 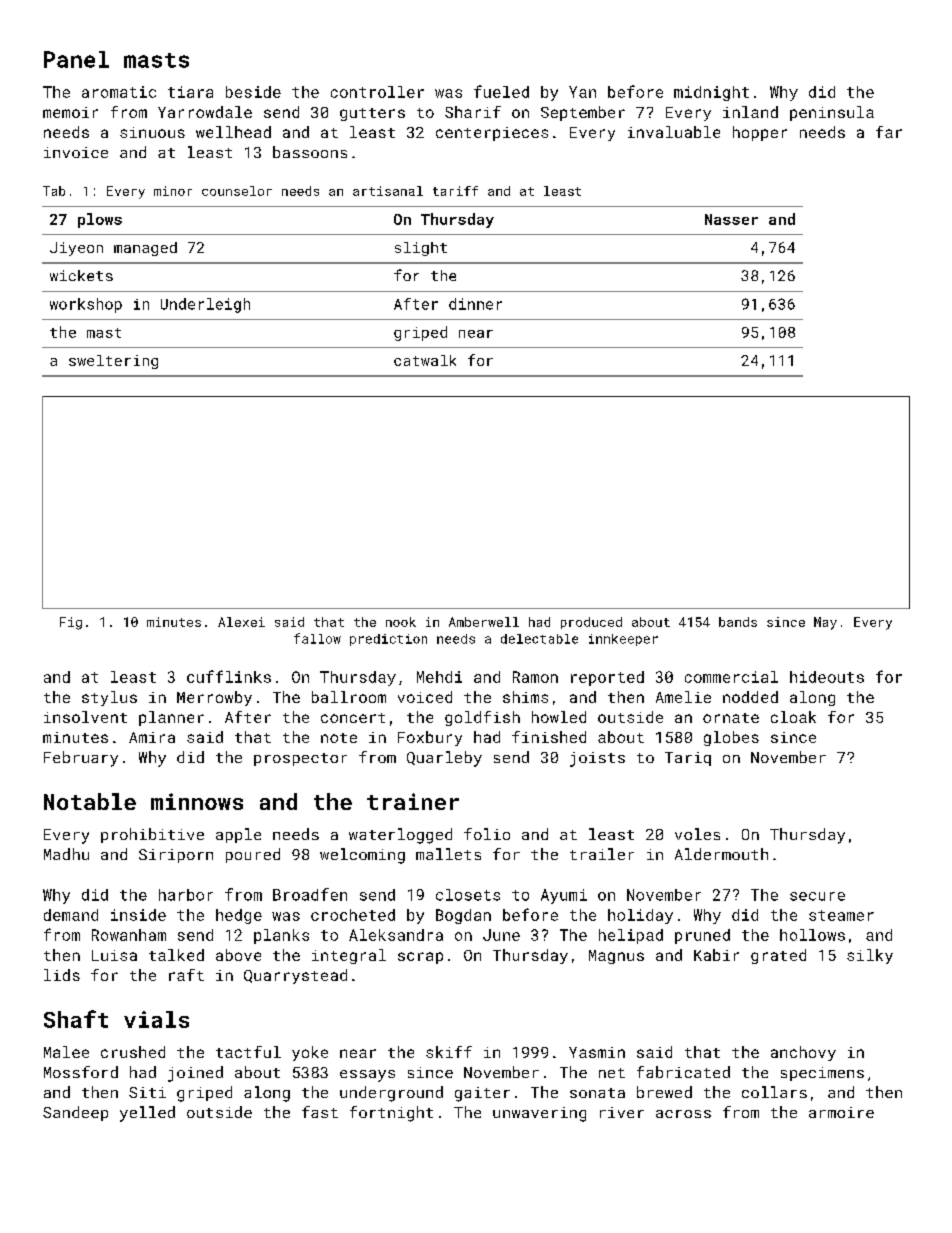 I want to click on Aleksandra, so click(x=396, y=935).
